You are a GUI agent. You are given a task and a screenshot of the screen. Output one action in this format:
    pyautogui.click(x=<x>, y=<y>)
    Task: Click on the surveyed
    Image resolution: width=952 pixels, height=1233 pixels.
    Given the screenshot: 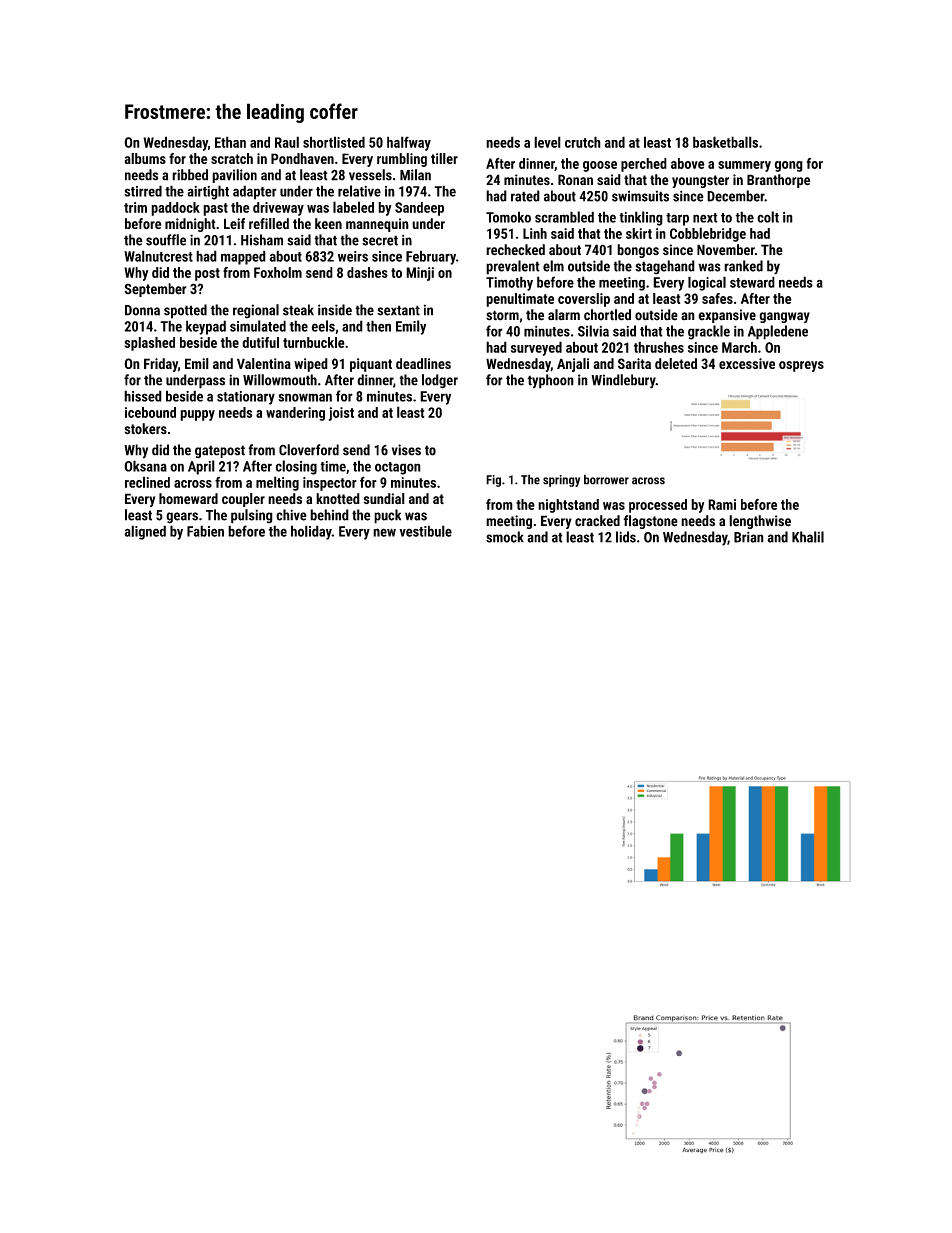 What is the action you would take?
    pyautogui.click(x=536, y=348)
